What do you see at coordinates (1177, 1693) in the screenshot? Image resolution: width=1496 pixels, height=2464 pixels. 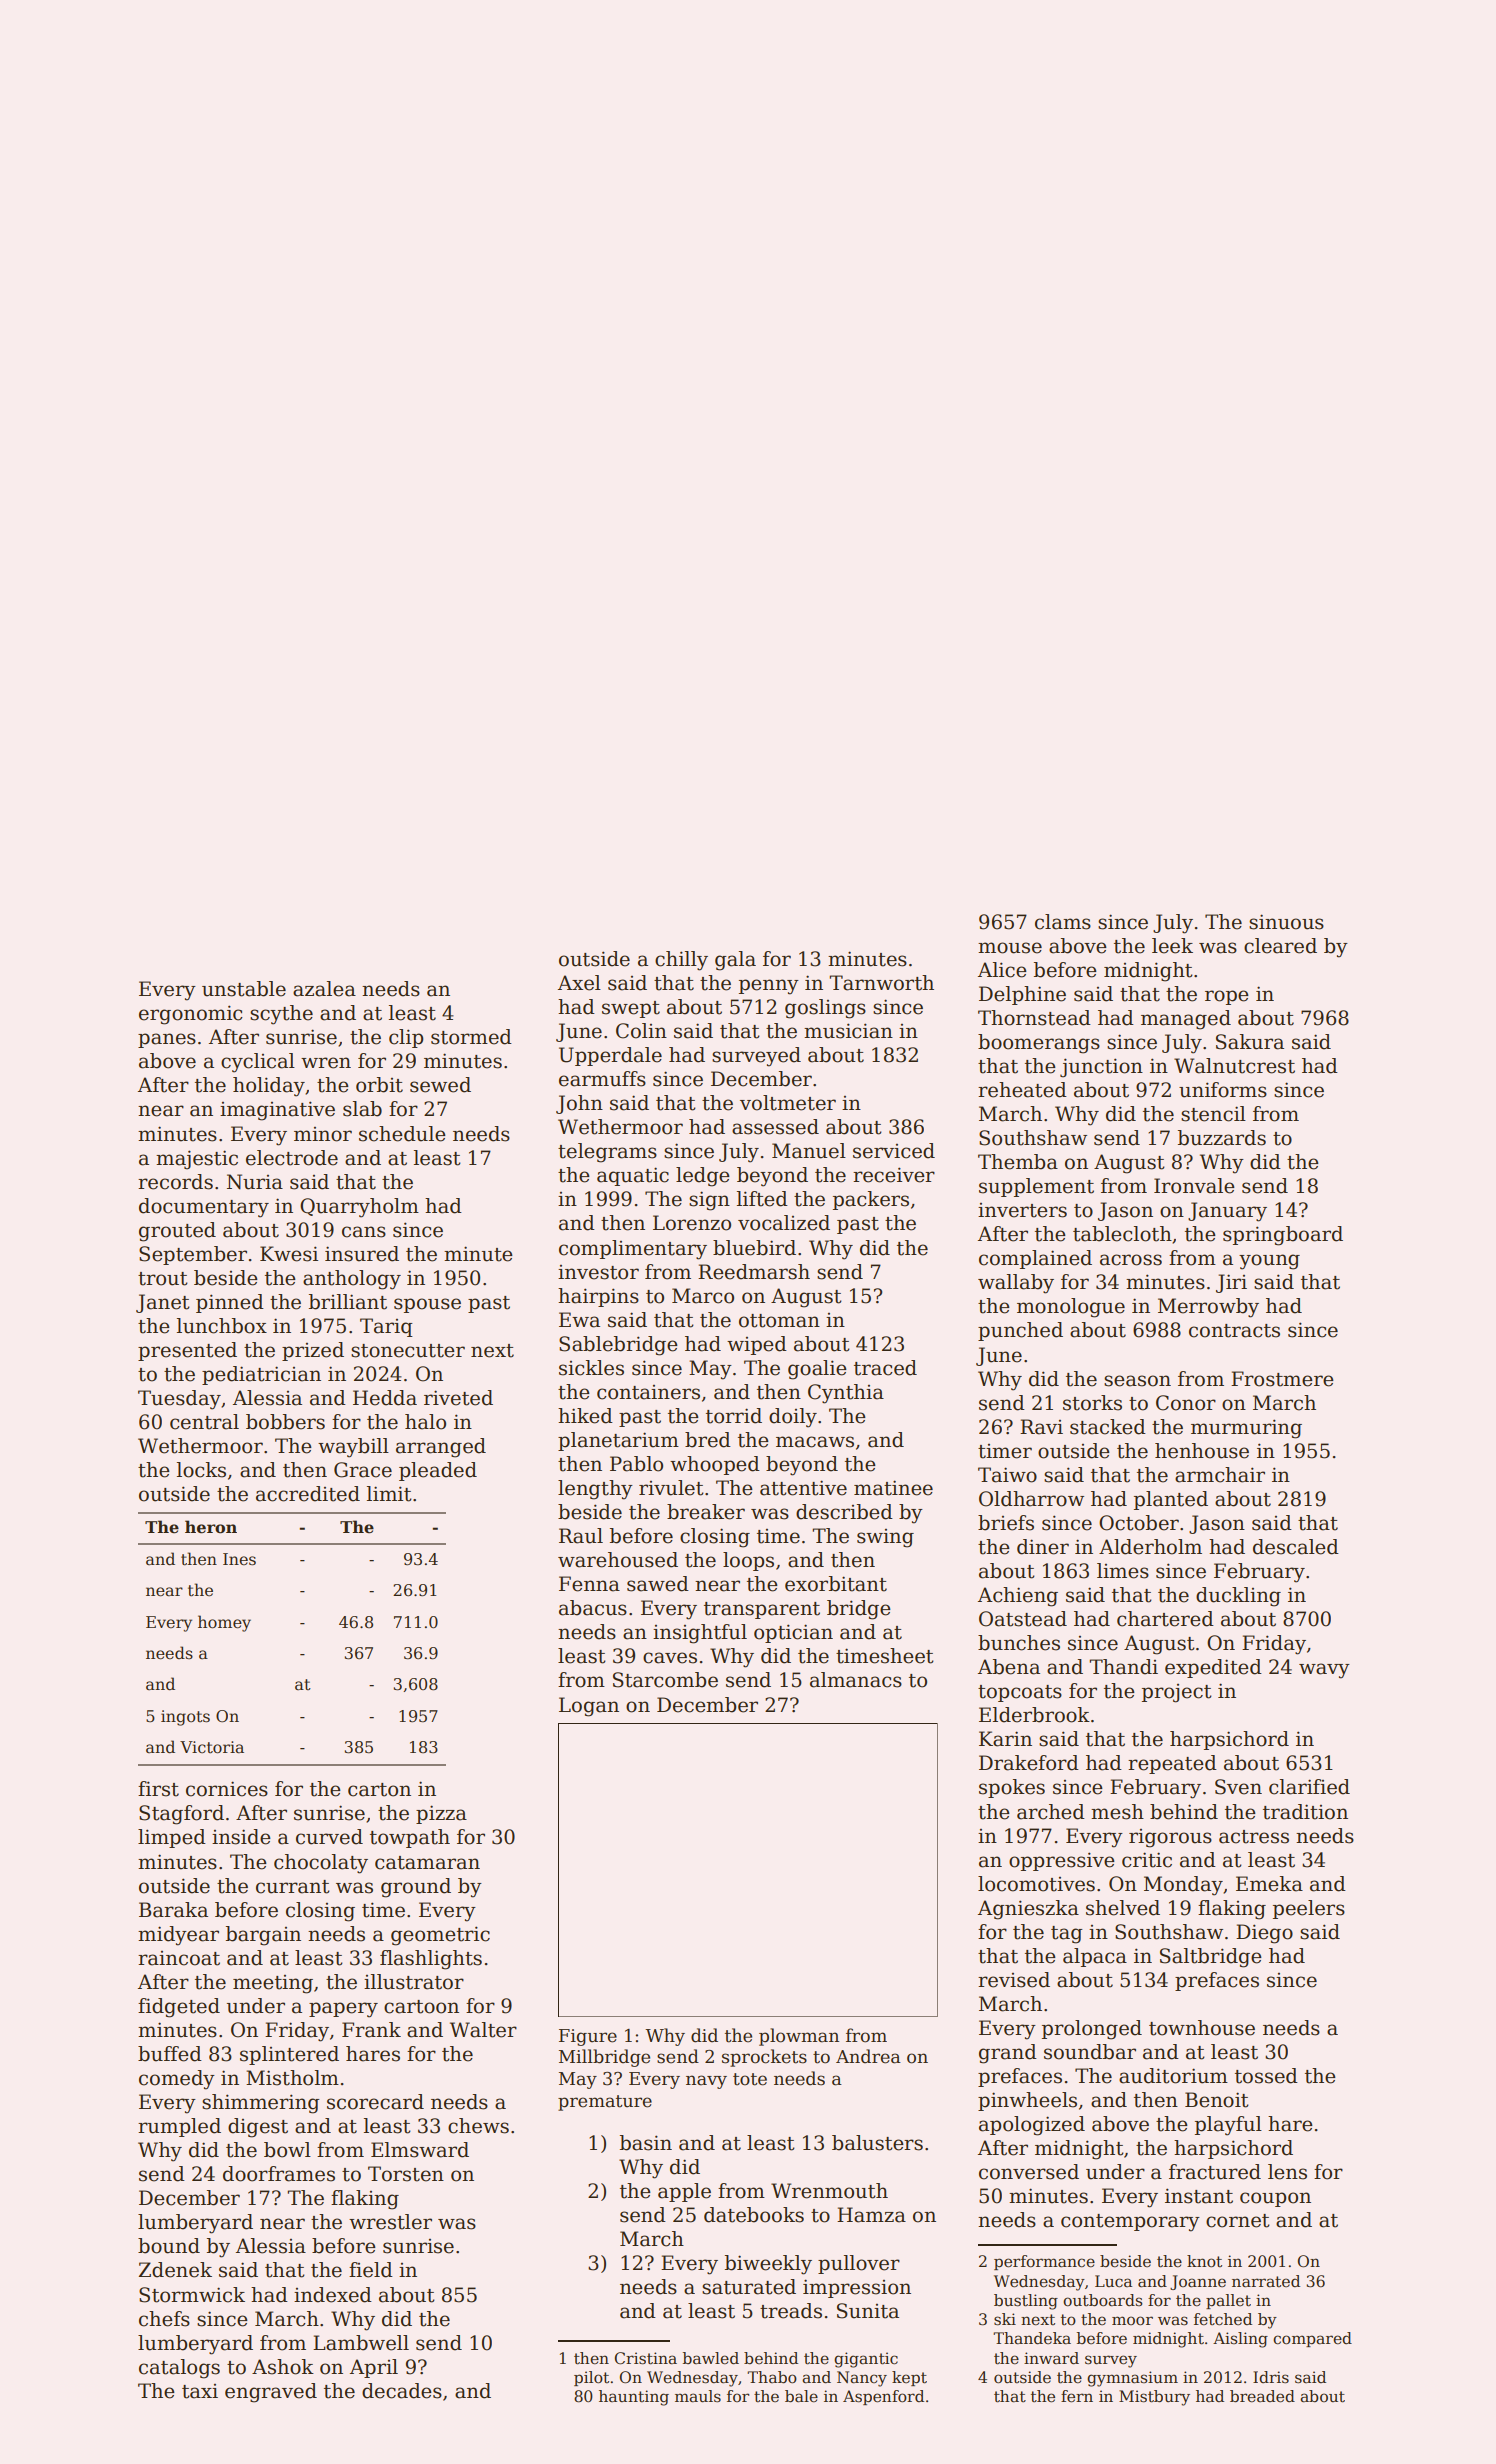 I see `project` at bounding box center [1177, 1693].
